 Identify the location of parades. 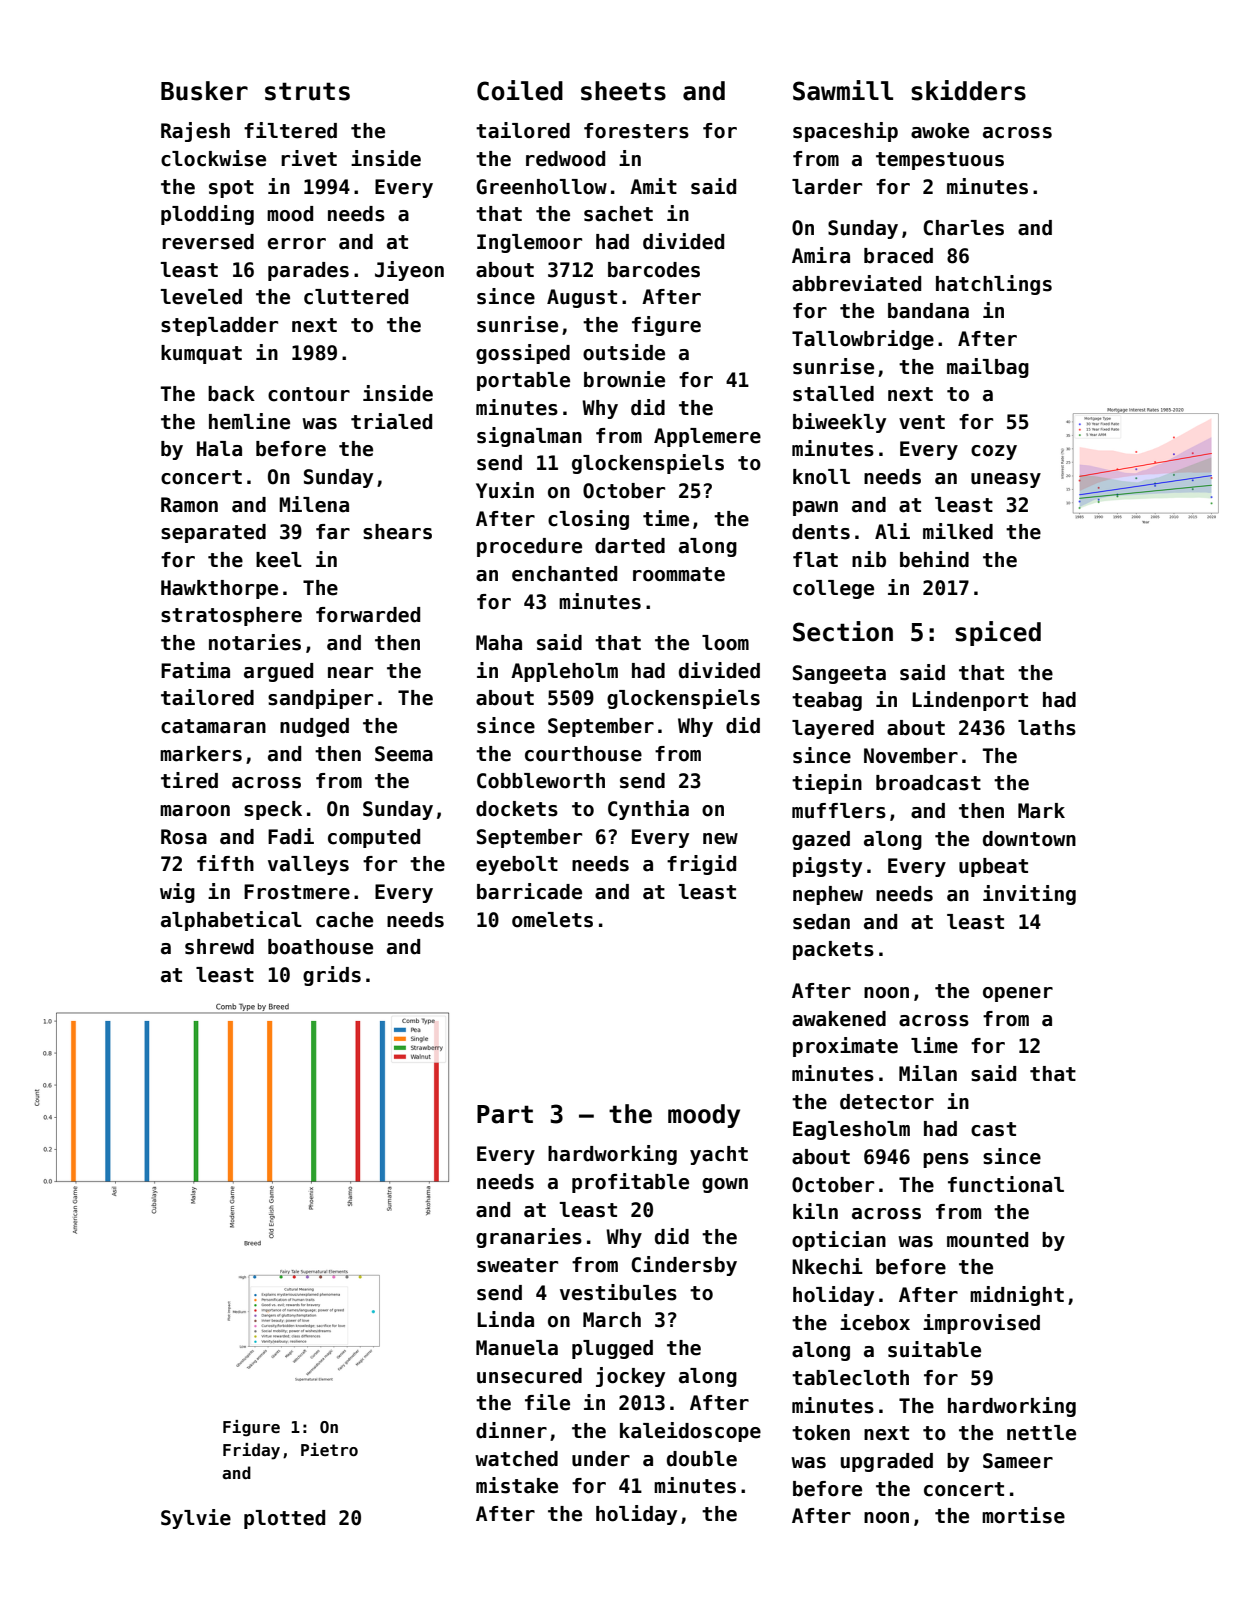
(308, 271).
